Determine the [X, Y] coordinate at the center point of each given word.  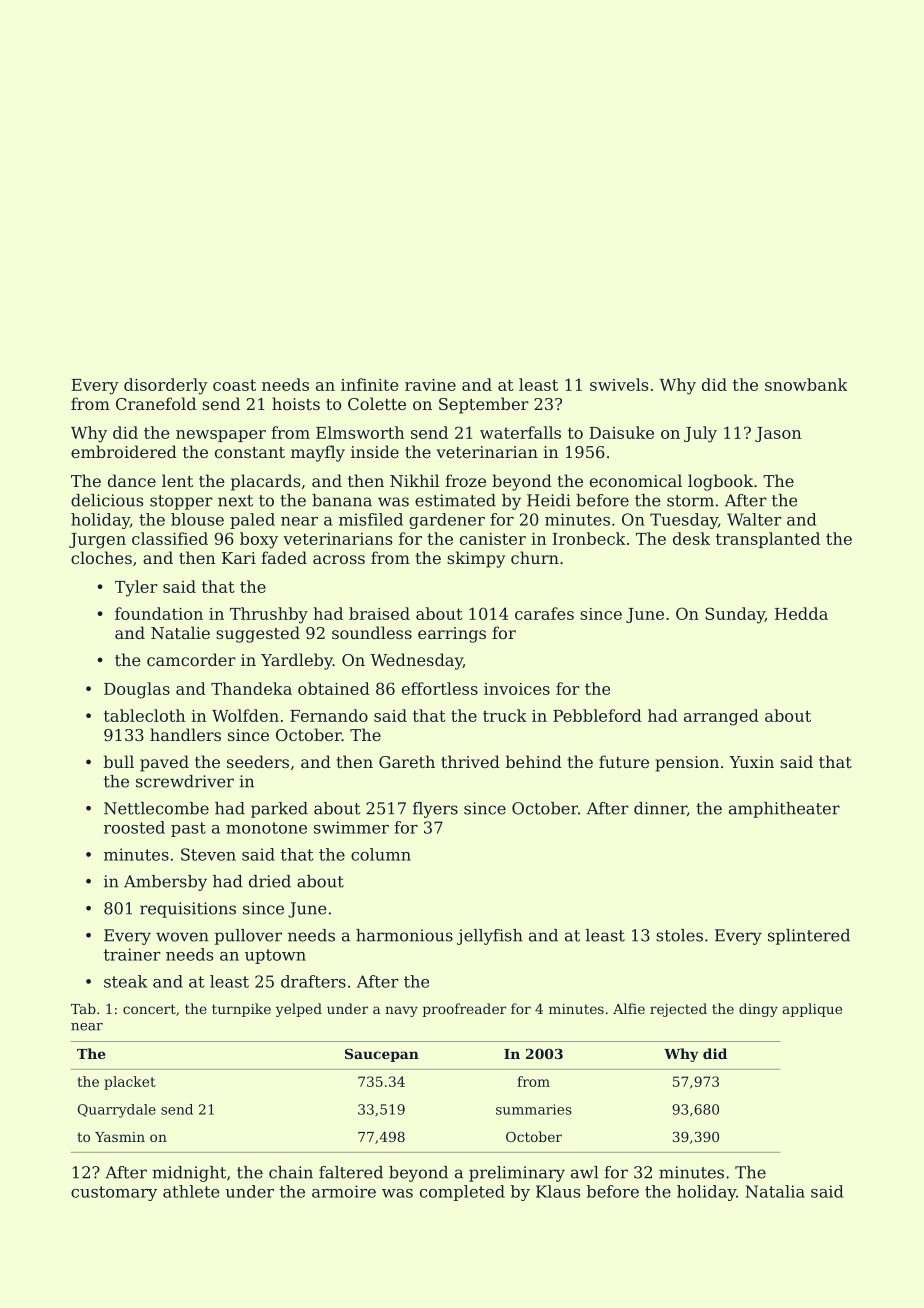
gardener [447, 521]
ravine [430, 385]
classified [170, 538]
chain [291, 1172]
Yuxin [751, 762]
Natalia [775, 1191]
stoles [679, 935]
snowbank [806, 384]
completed [462, 1193]
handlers [185, 734]
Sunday [735, 615]
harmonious [404, 935]
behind [534, 761]
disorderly [166, 386]
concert [149, 1009]
